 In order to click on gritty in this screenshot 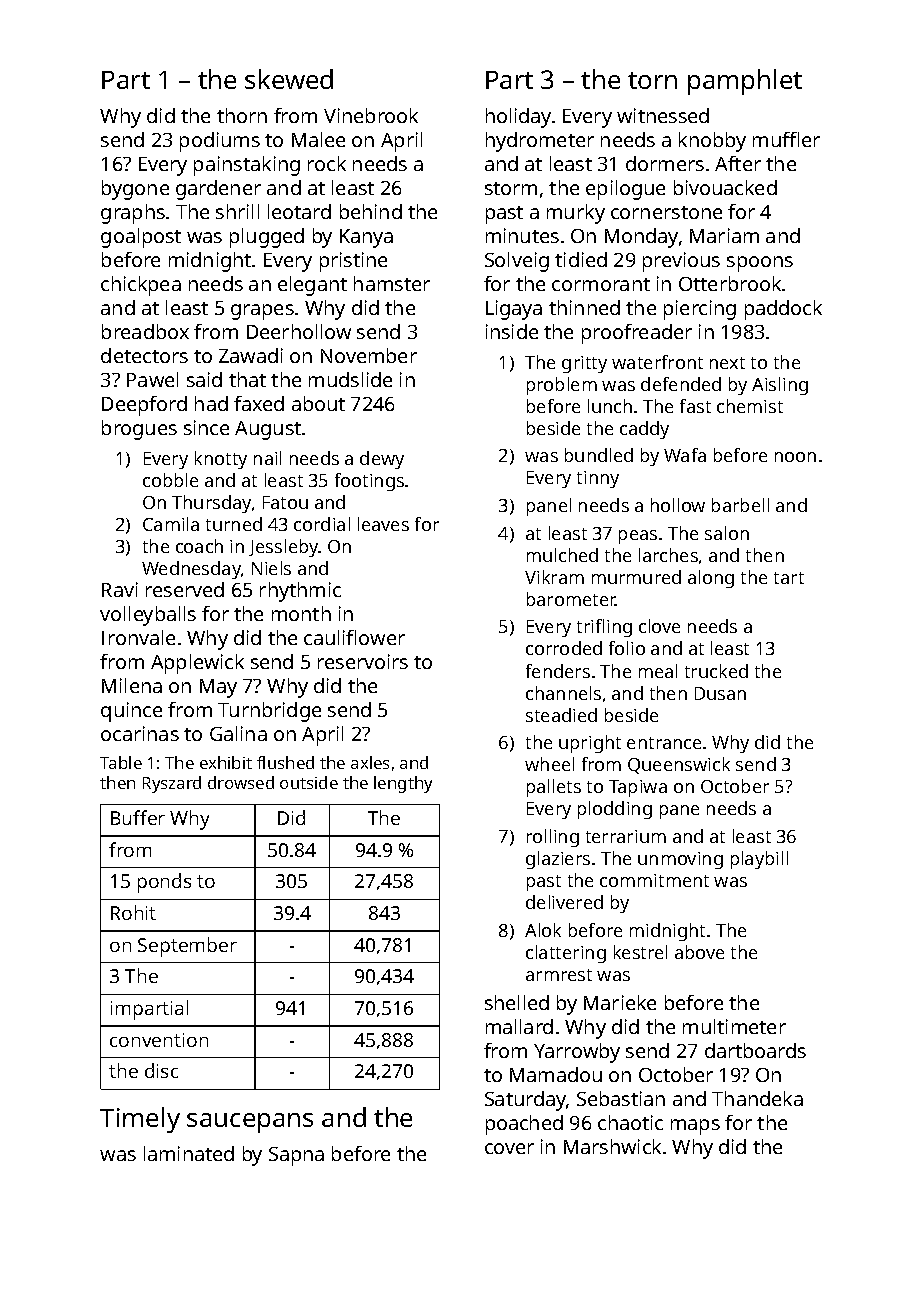, I will do `click(584, 364)`.
